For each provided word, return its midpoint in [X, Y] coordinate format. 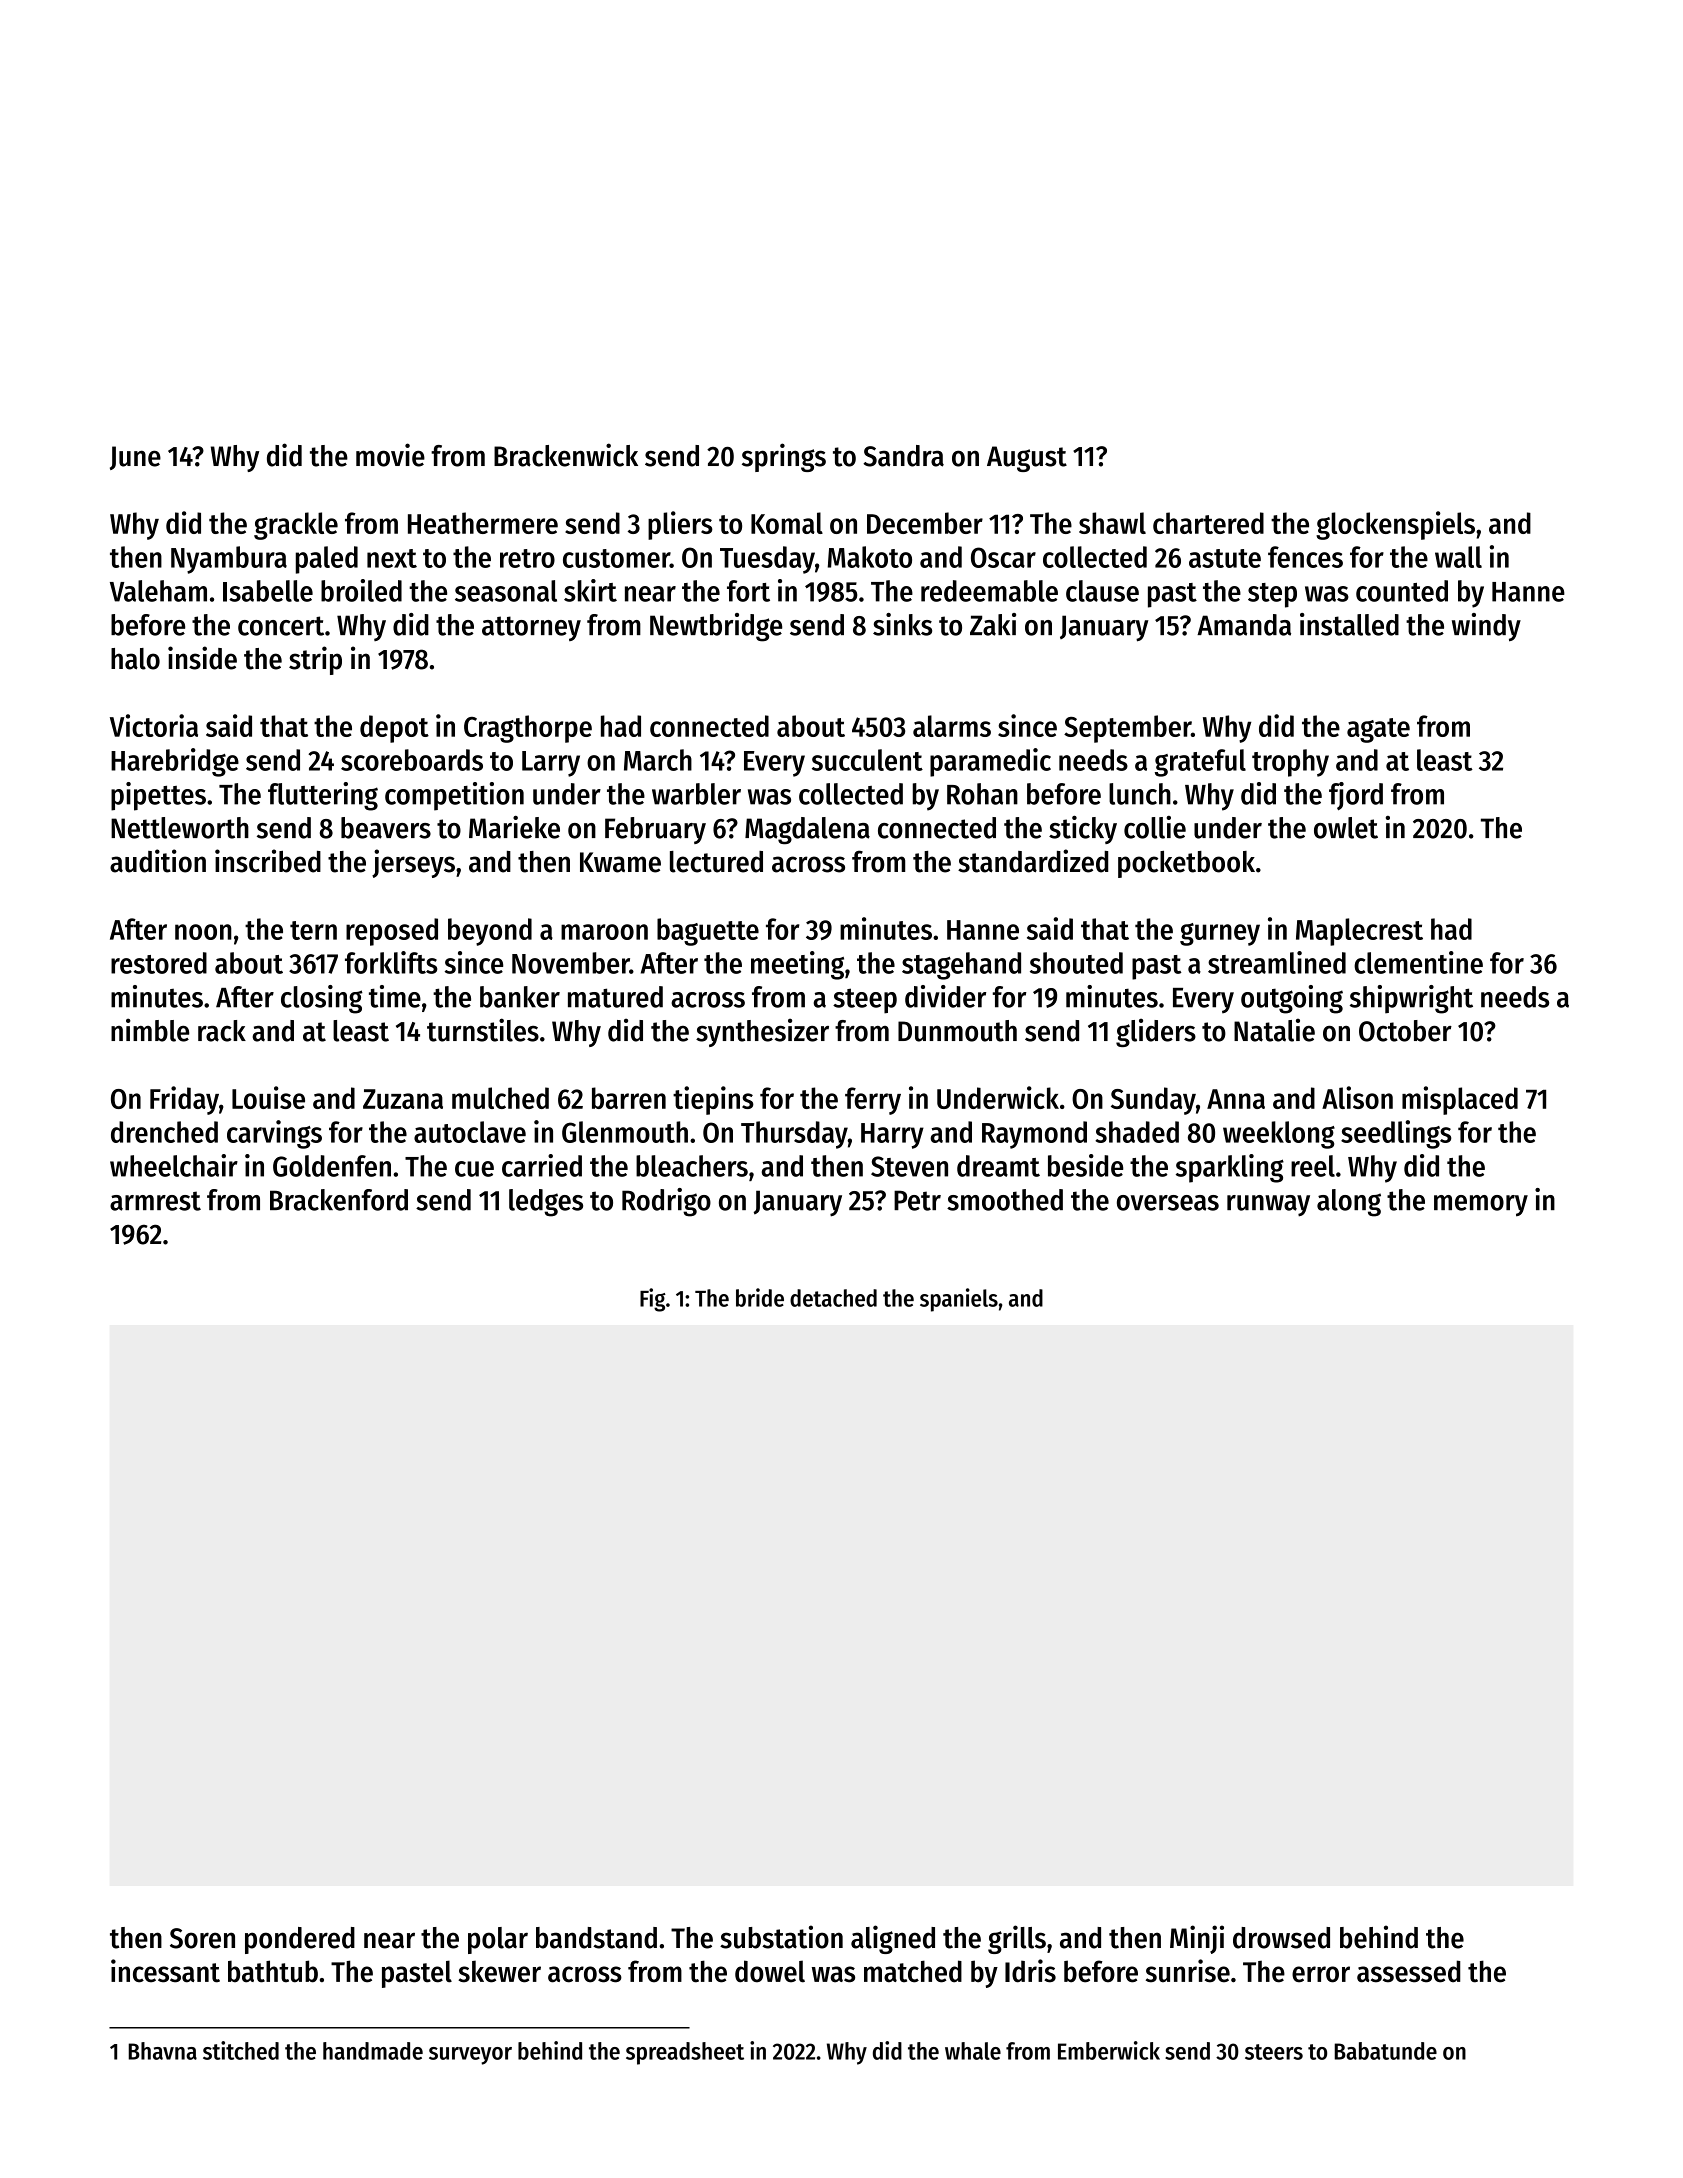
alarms [952, 726]
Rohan [982, 794]
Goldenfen [332, 1166]
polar [498, 1940]
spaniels [959, 1300]
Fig [653, 1300]
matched [913, 1971]
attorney [531, 628]
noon [203, 932]
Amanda [1244, 625]
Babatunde [1385, 2051]
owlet [1346, 828]
